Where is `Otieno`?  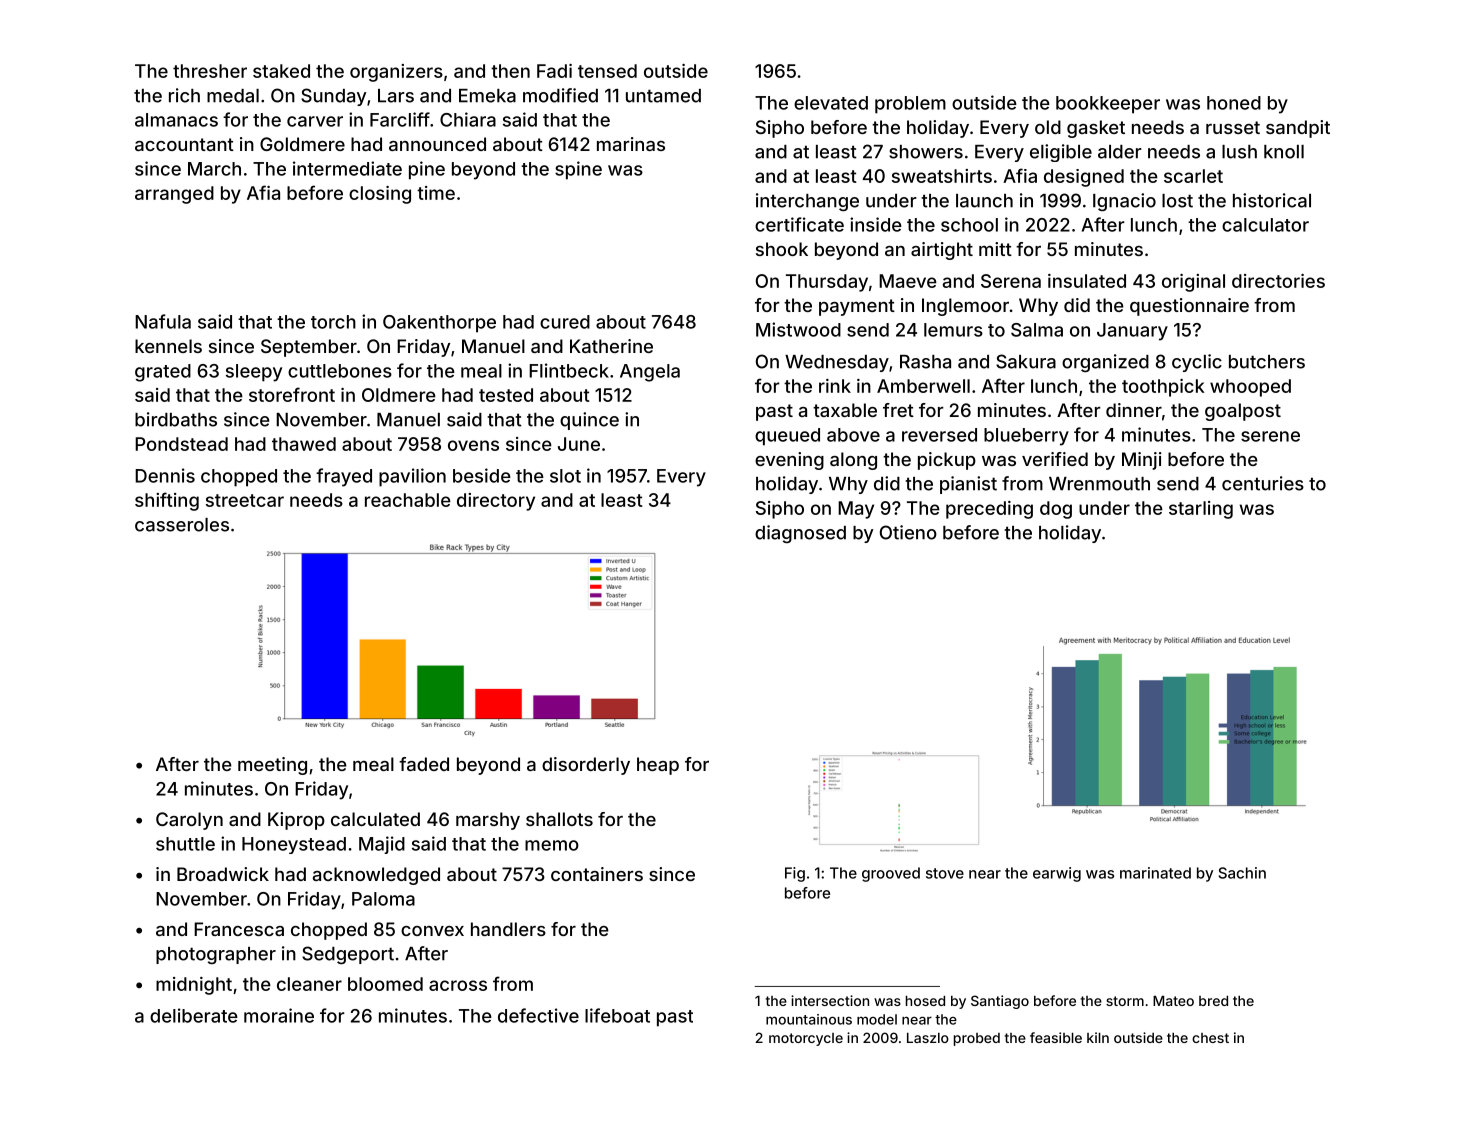 Otieno is located at coordinates (908, 532).
